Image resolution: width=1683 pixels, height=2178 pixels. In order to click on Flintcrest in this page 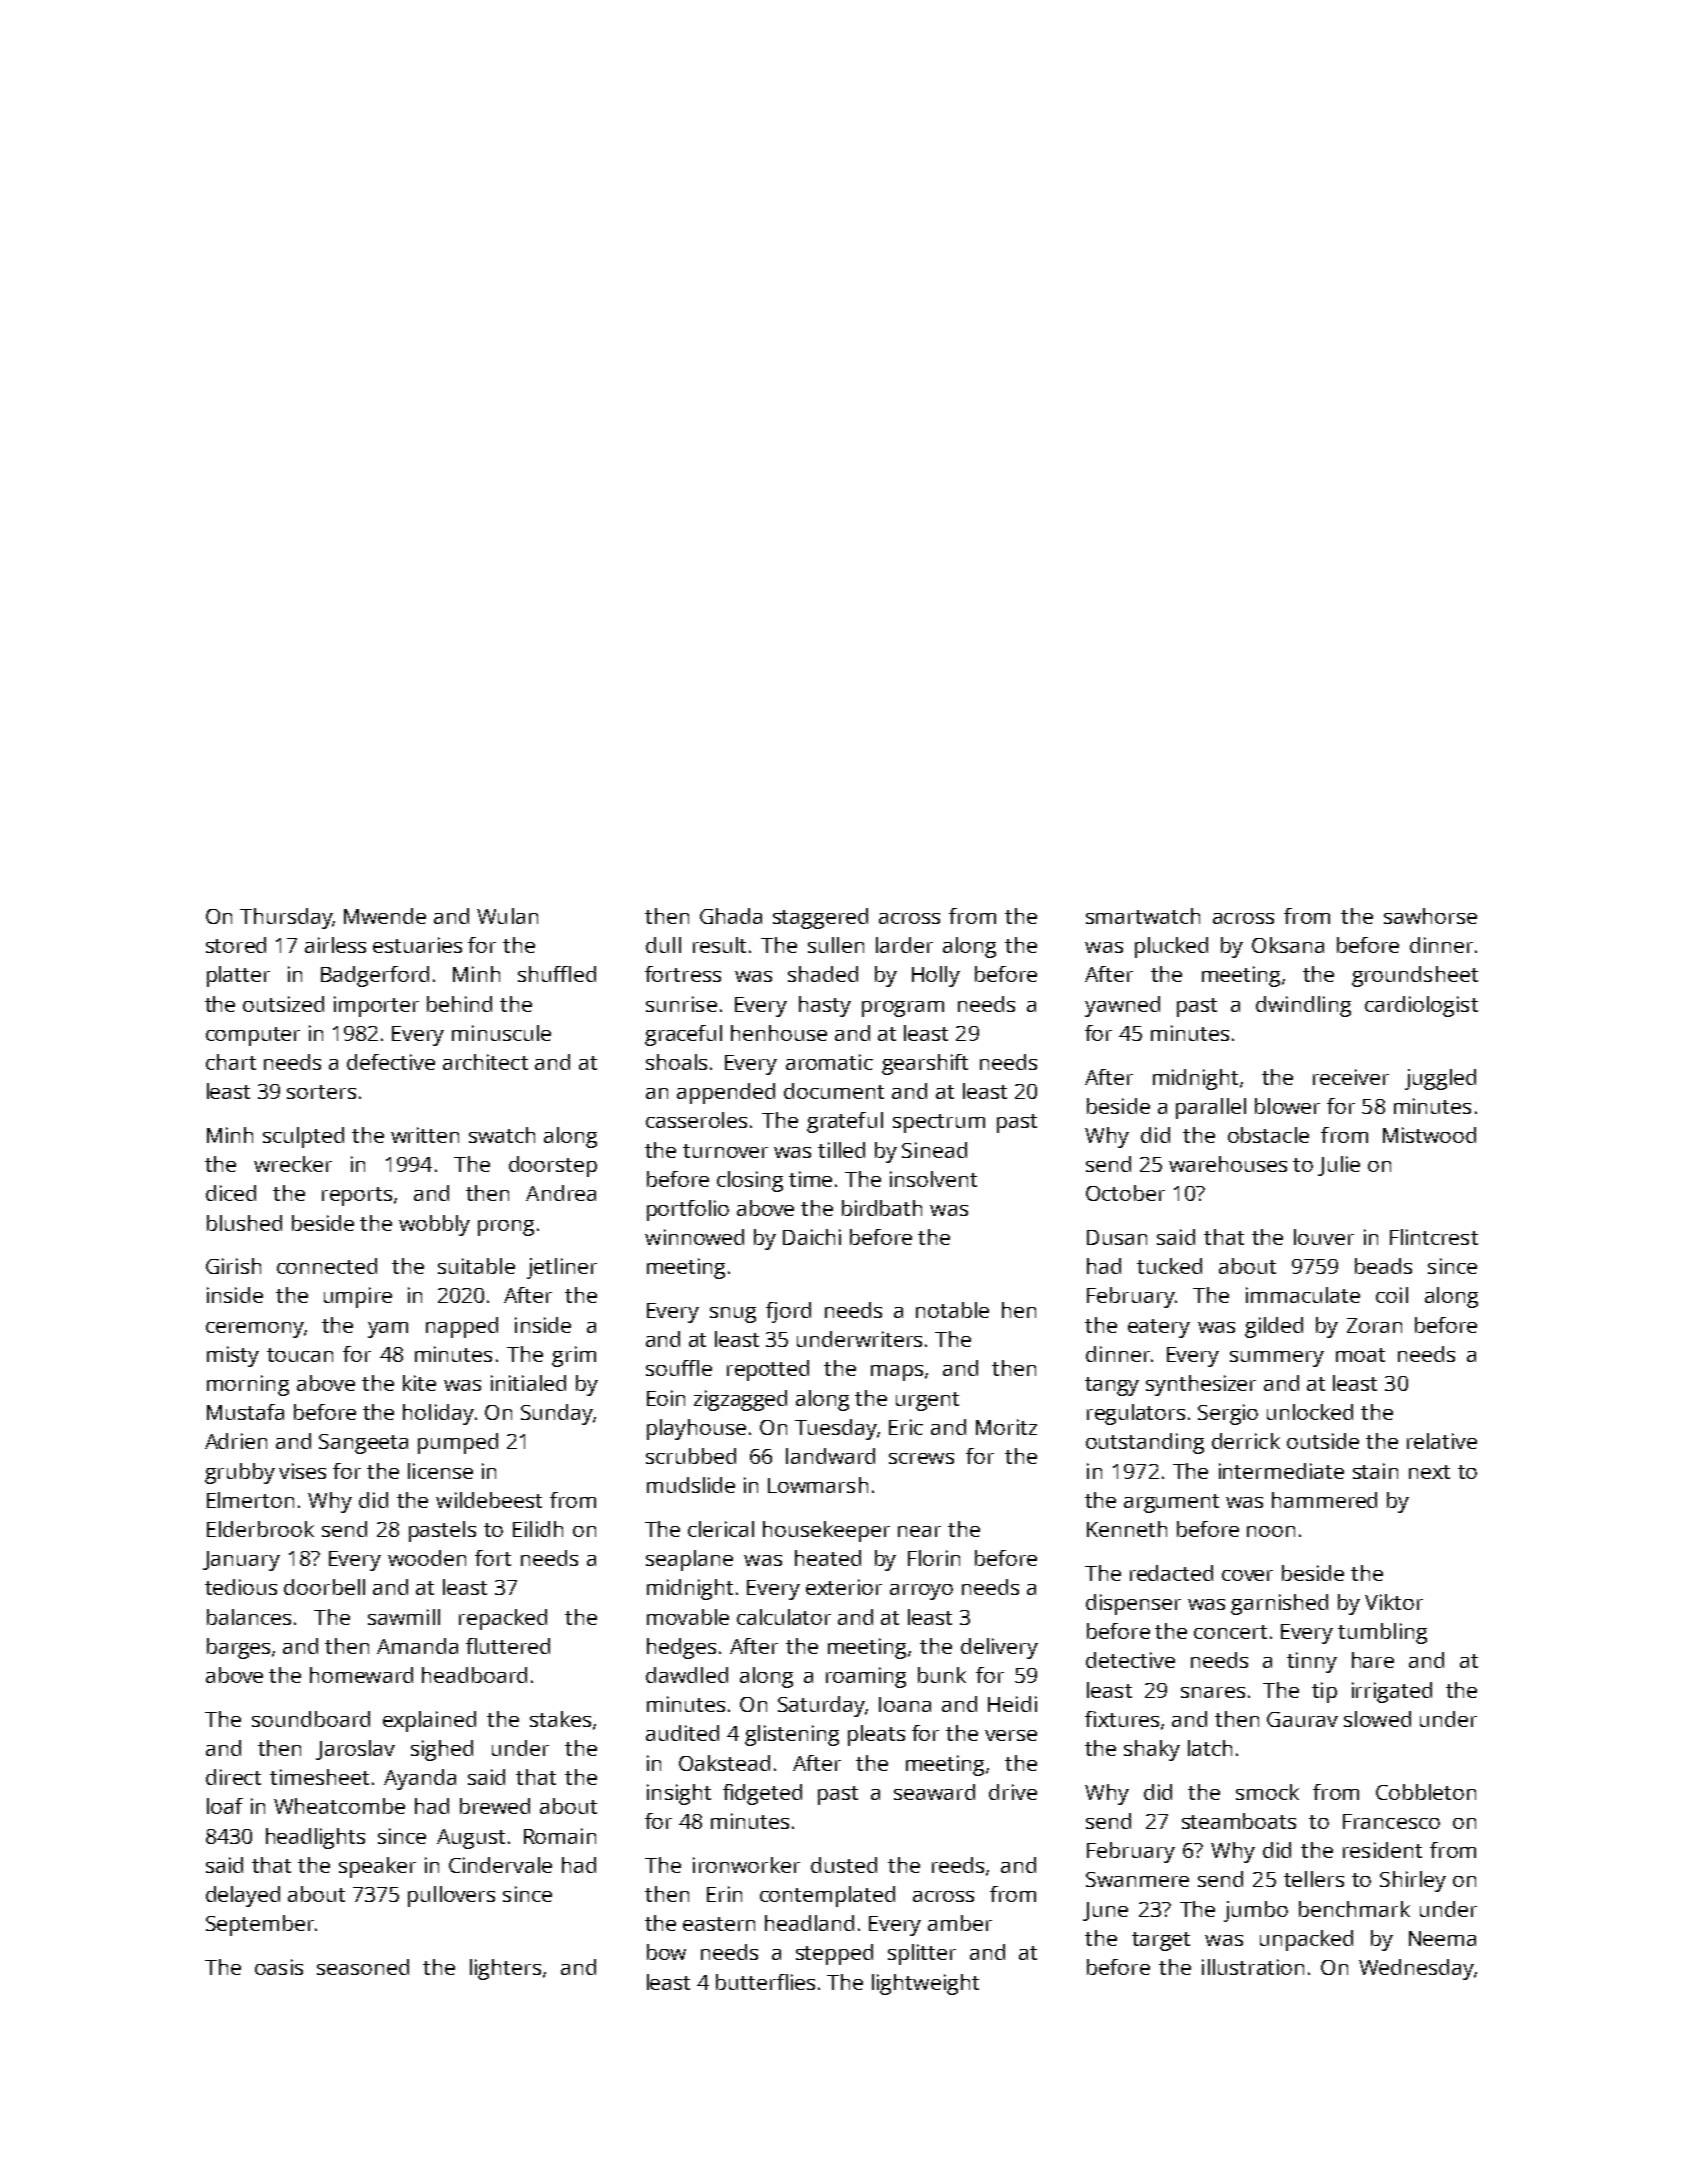, I will do `click(1434, 1237)`.
